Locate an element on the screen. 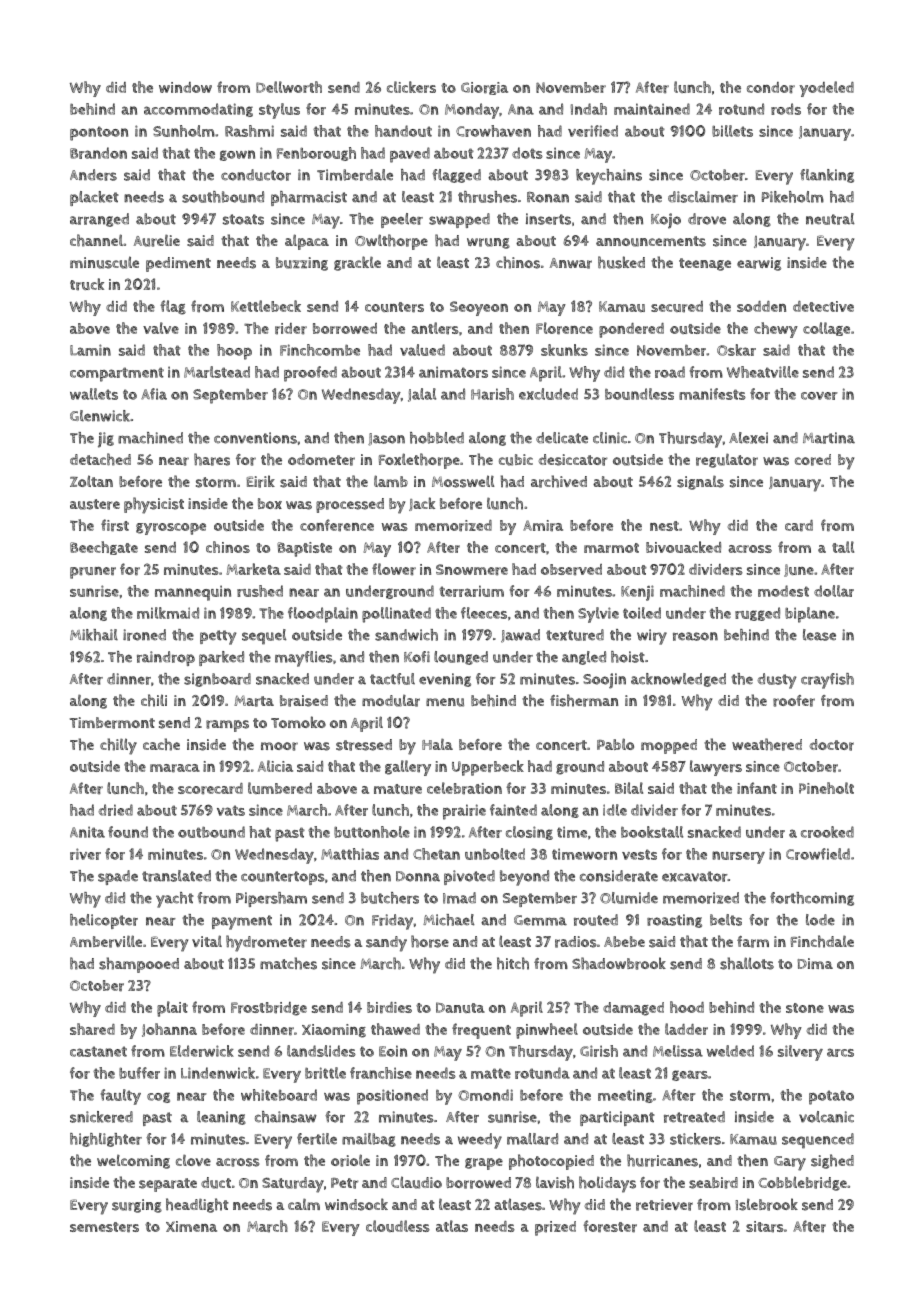  accommodating is located at coordinates (198, 110).
